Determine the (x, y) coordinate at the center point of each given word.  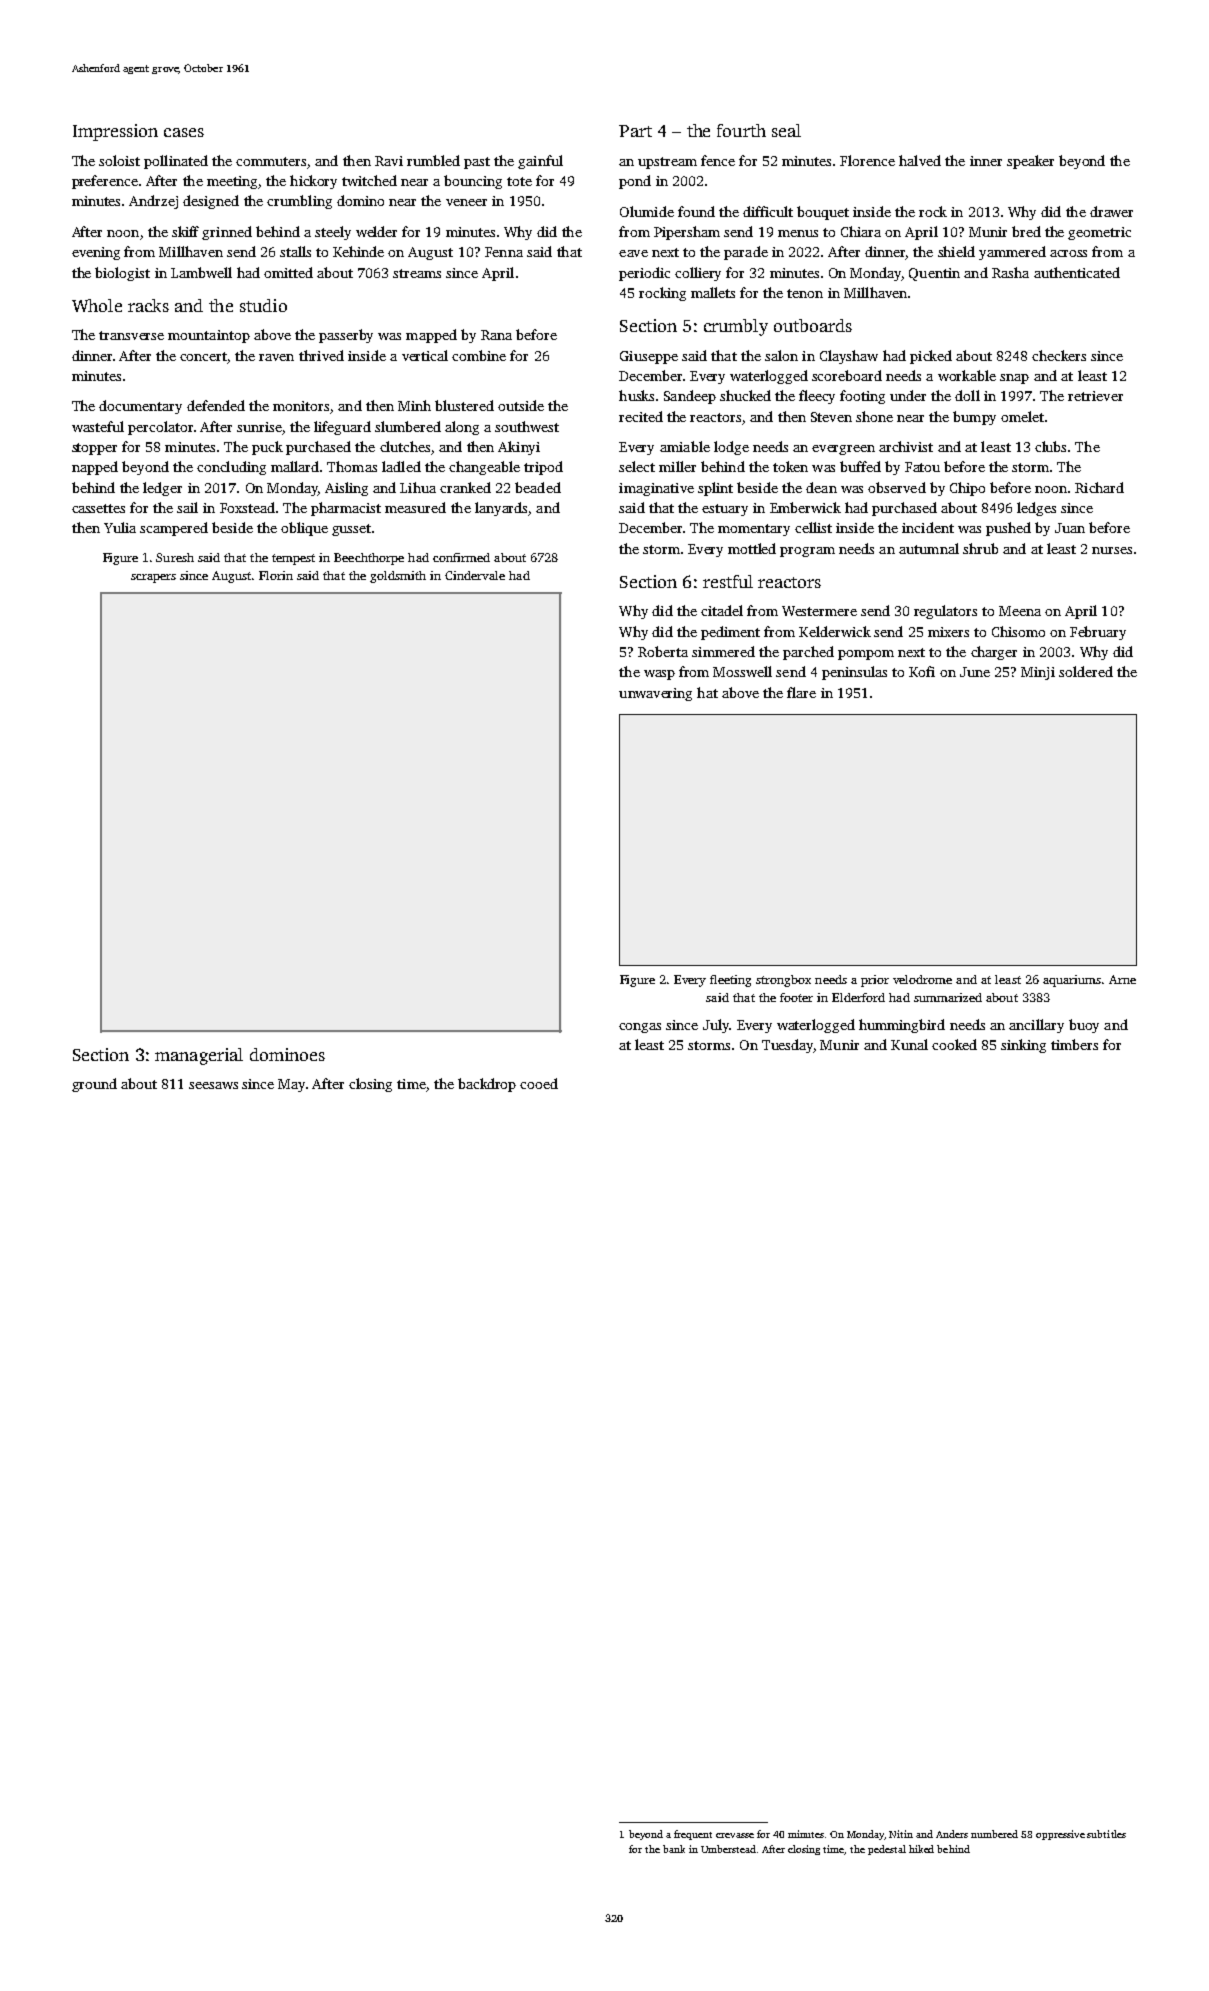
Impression (115, 132)
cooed (539, 1083)
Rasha (1010, 272)
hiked (921, 1849)
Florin (276, 575)
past (477, 163)
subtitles (1106, 1834)
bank (674, 1849)
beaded (538, 487)
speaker (1030, 162)
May (291, 1085)
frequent (693, 1835)
